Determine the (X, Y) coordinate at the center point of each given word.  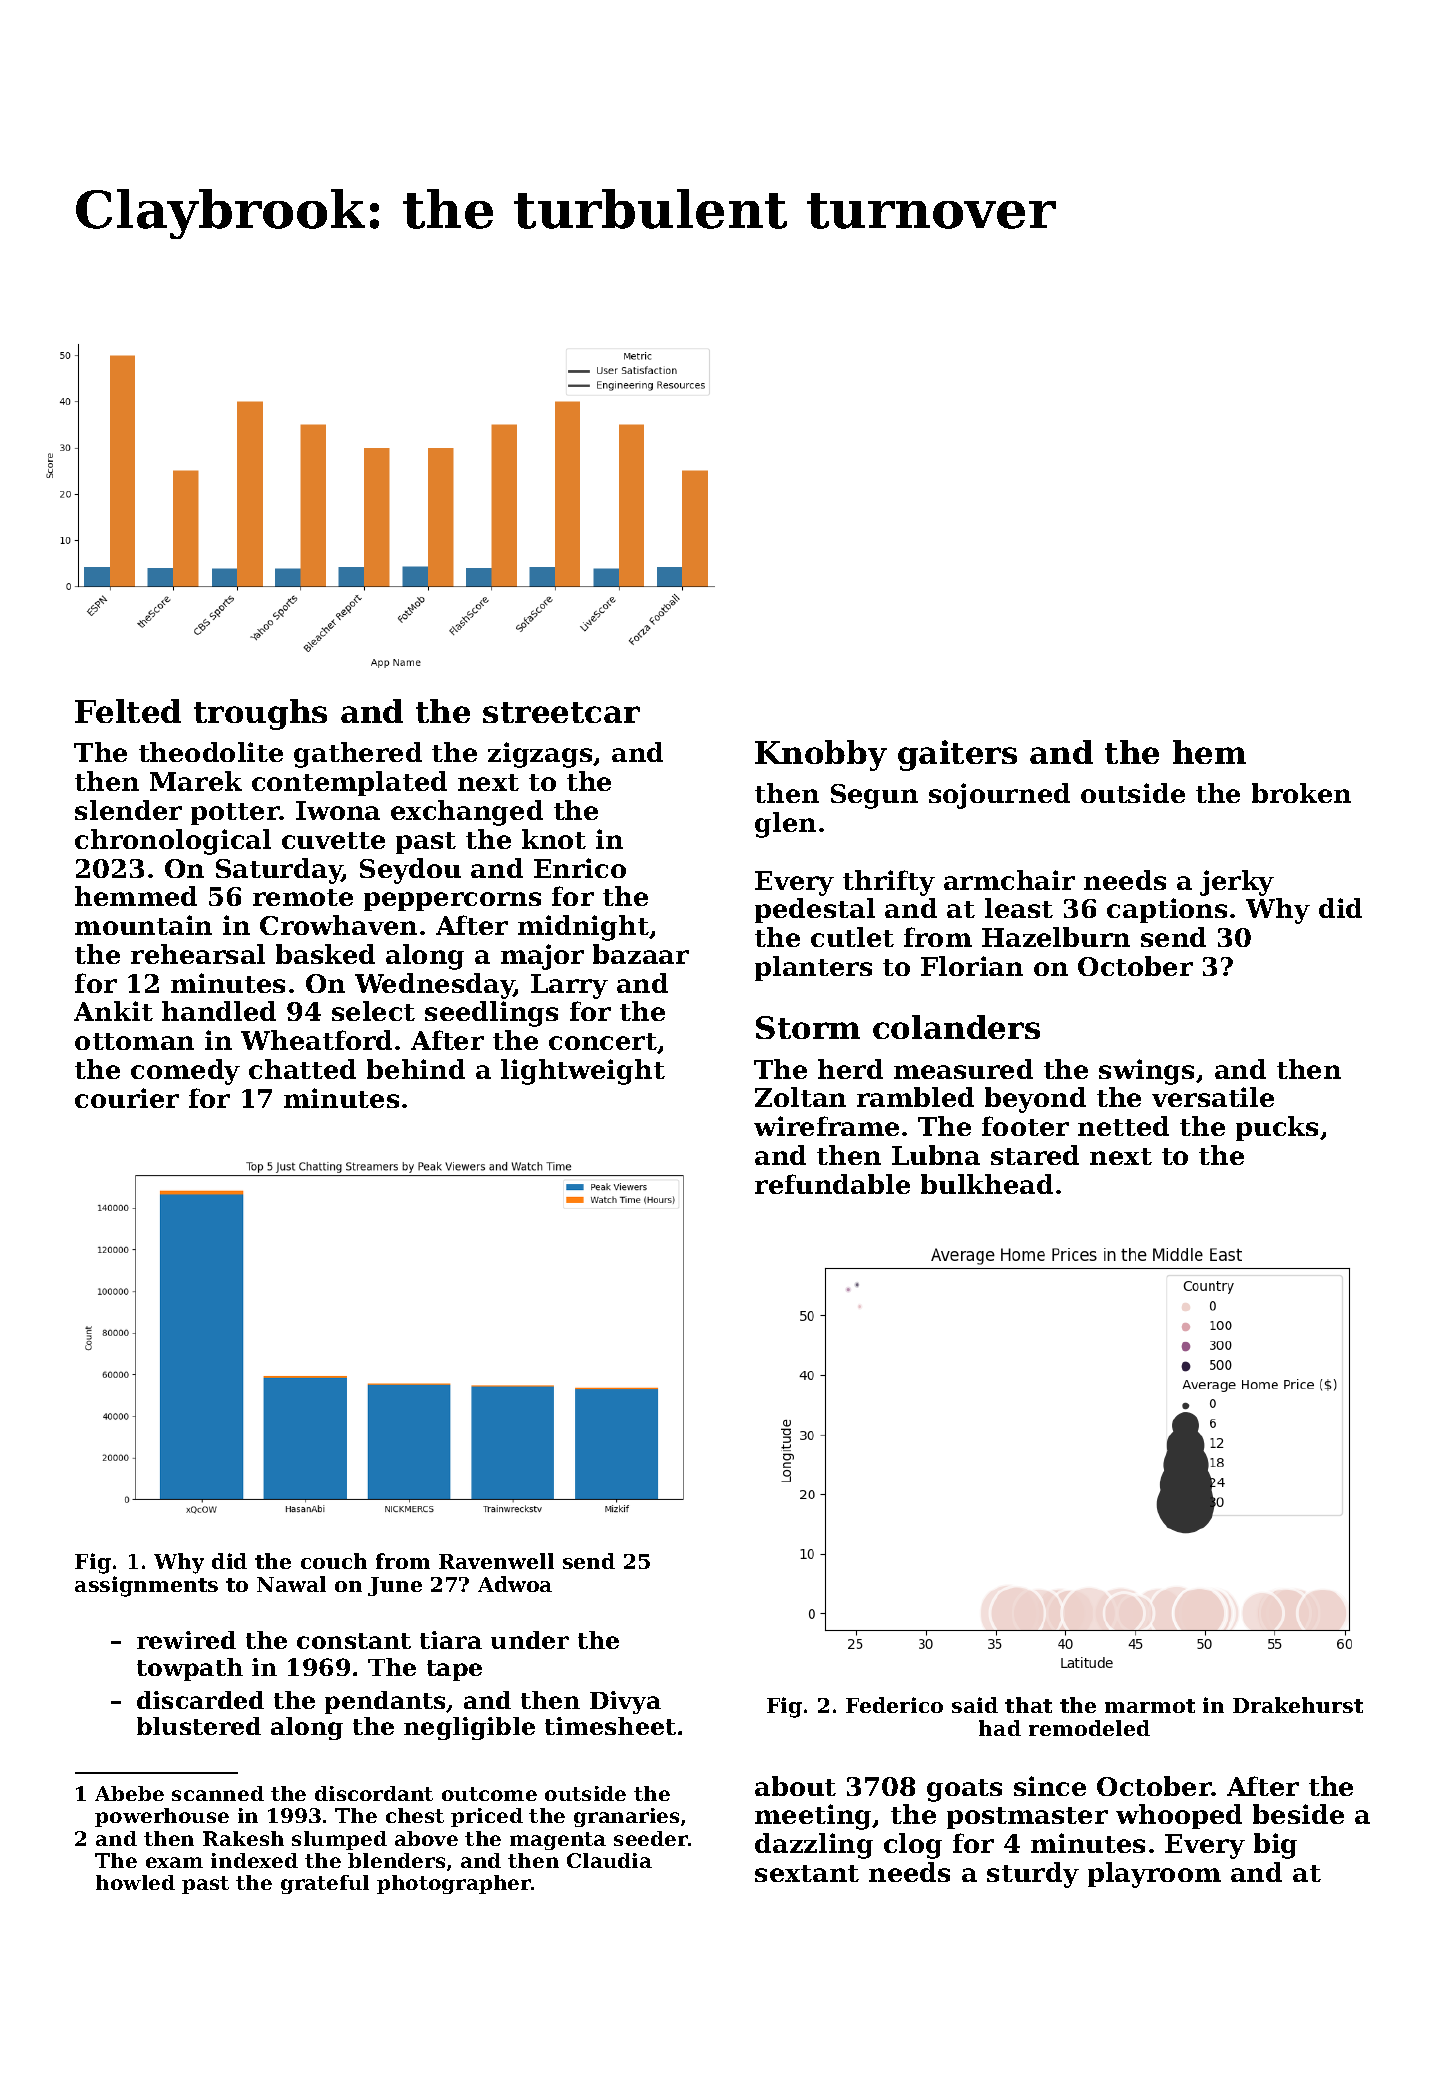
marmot (1150, 1706)
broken (1301, 793)
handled (219, 1011)
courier (127, 1098)
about (795, 1786)
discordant (374, 1793)
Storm (808, 1027)
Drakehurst (1298, 1705)
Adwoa (515, 1584)
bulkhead (987, 1184)
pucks (1277, 1128)
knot (554, 839)
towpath (190, 1669)
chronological (173, 842)
